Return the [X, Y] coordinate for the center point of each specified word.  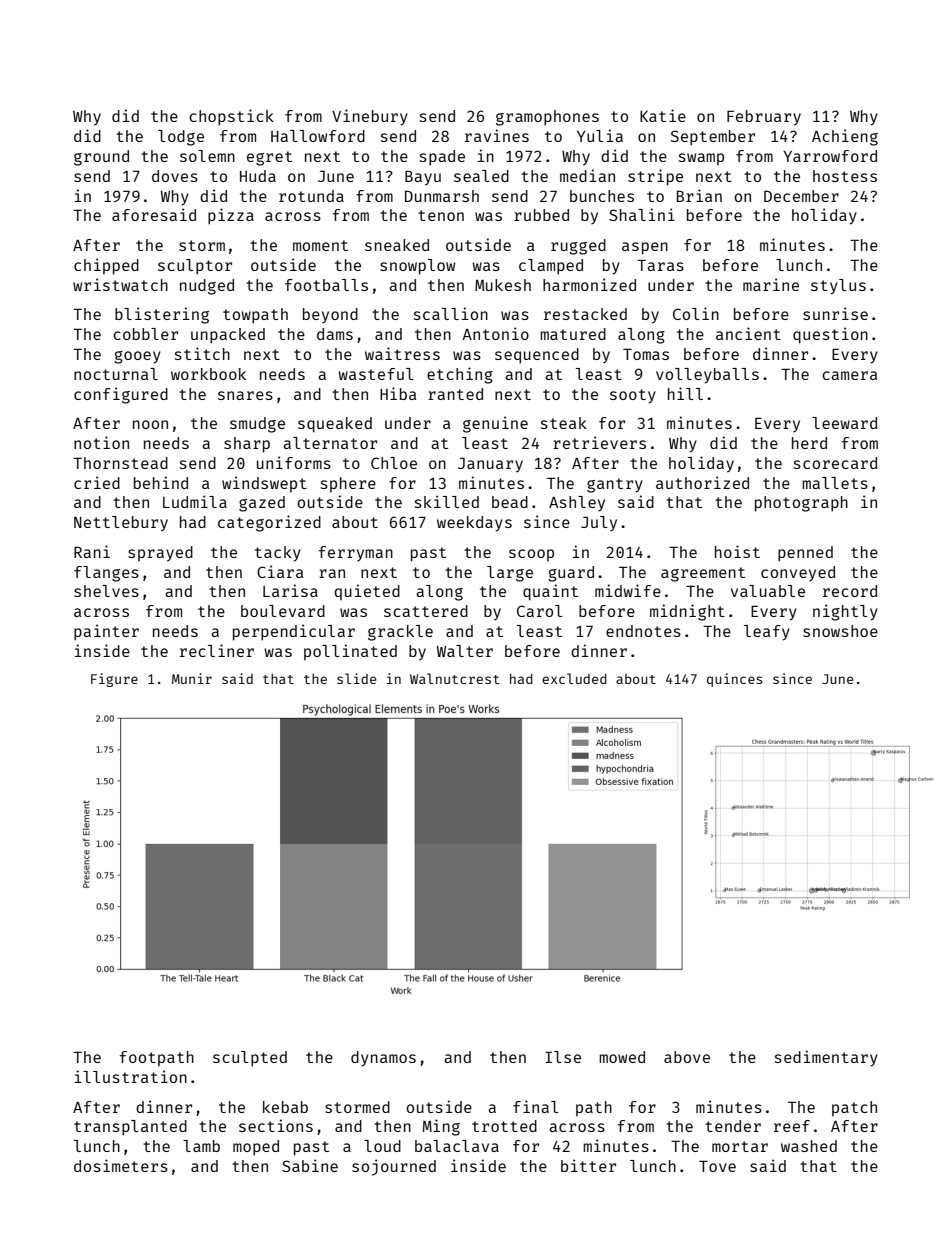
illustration [131, 1076]
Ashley [577, 504]
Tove [717, 1166]
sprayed [160, 554]
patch [854, 1109]
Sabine [310, 1165]
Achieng [845, 137]
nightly [845, 612]
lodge [181, 138]
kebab [285, 1107]
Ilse [563, 1057]
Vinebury [370, 117]
